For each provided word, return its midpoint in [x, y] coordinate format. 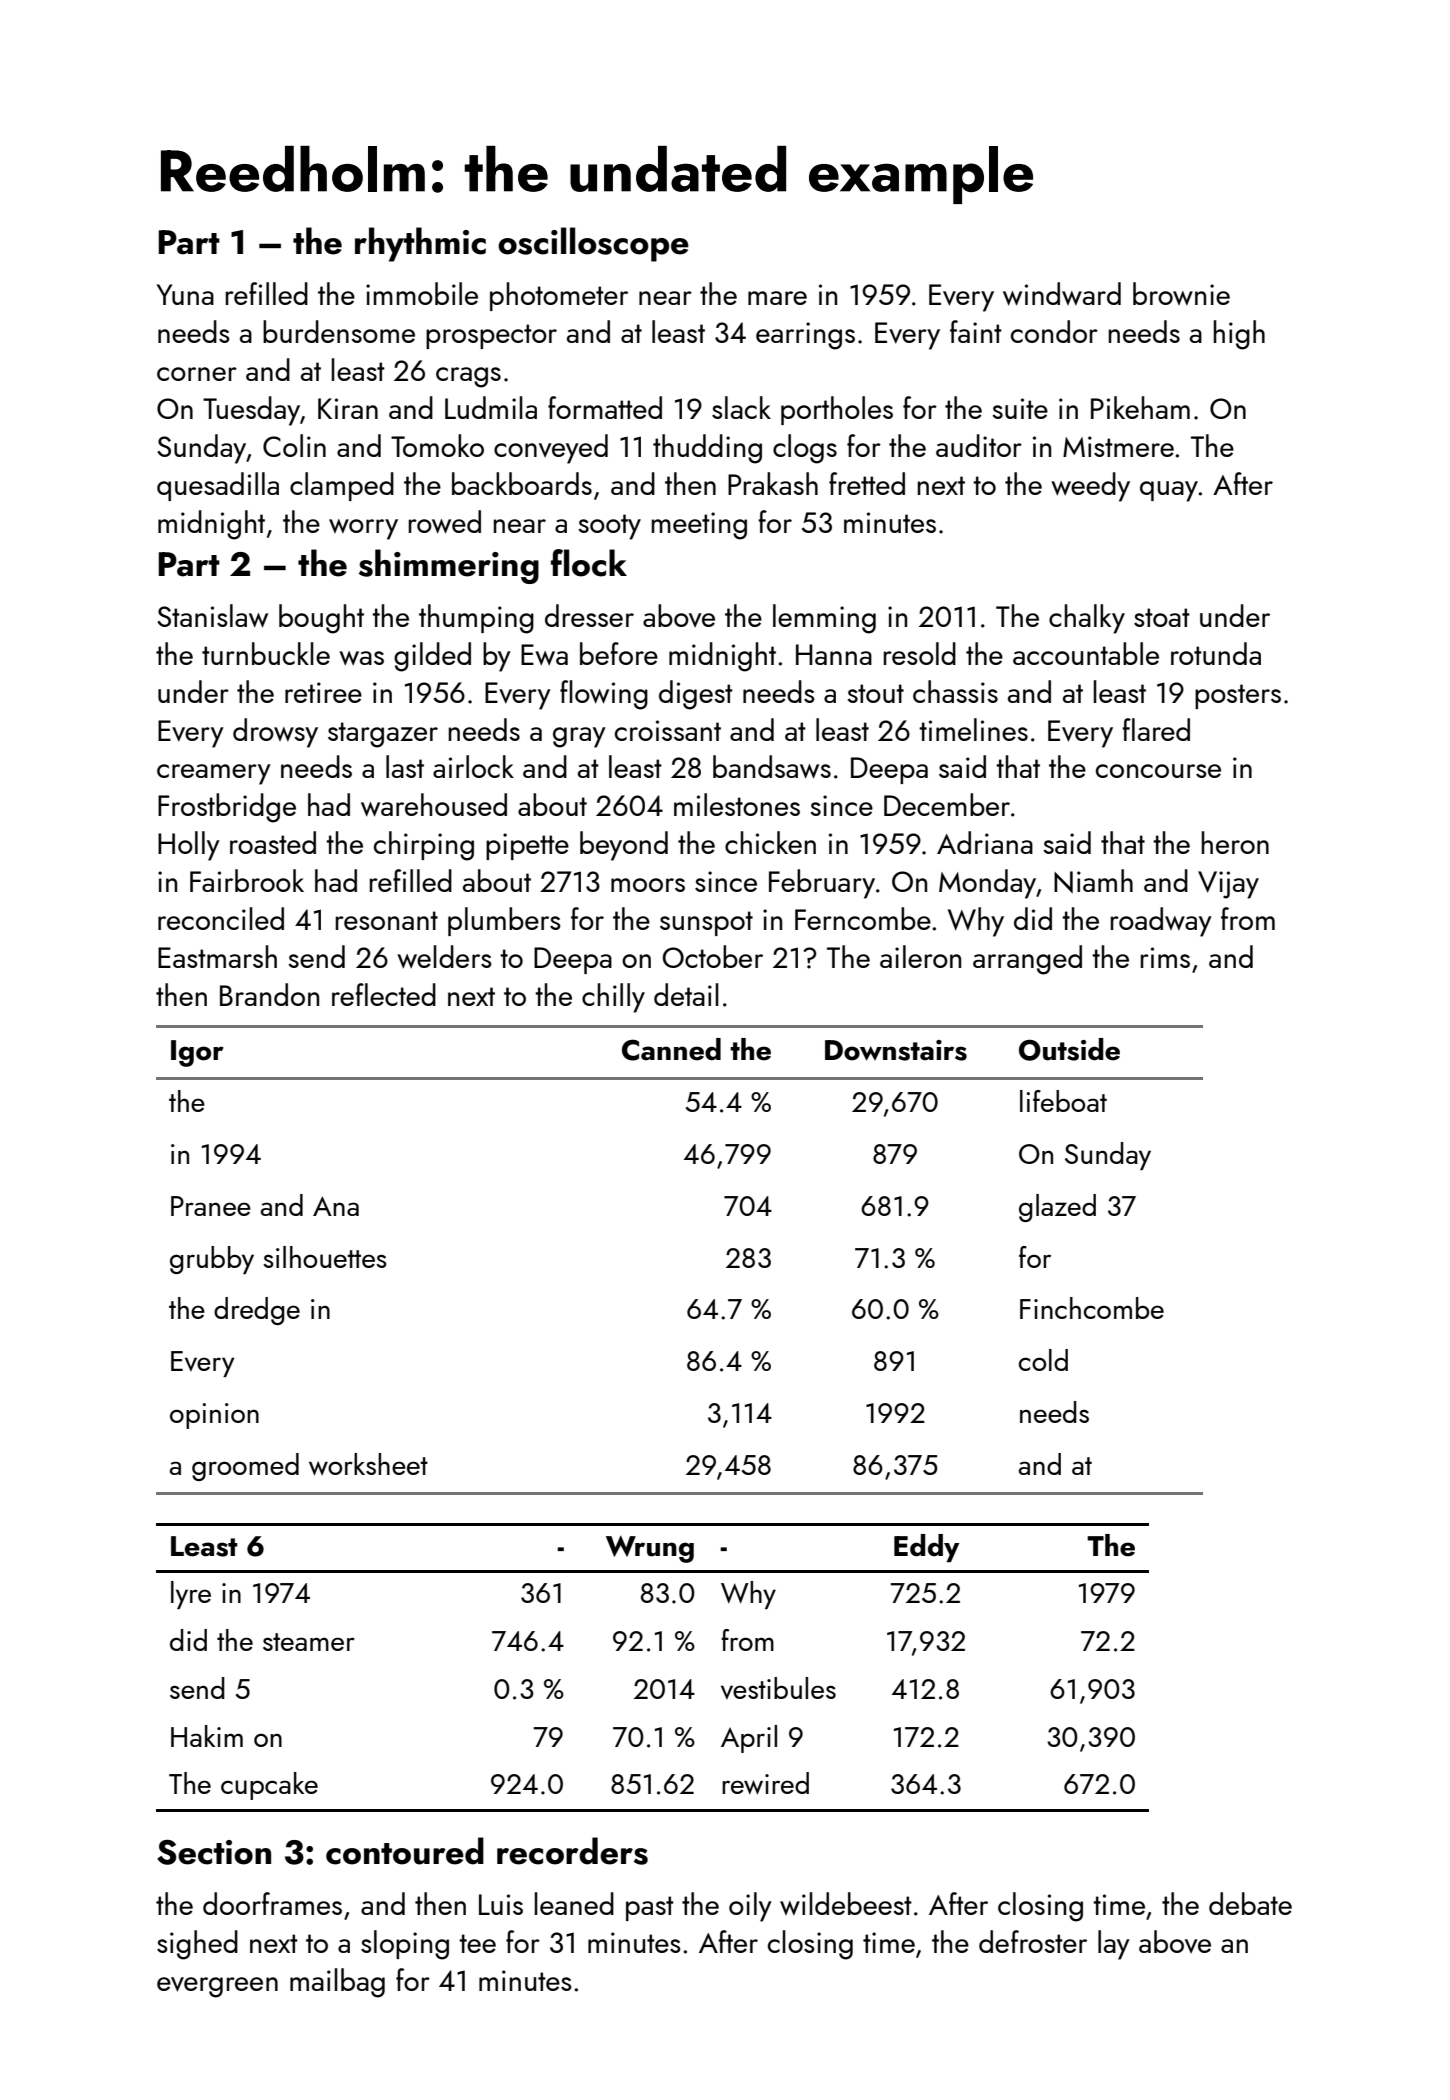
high [1239, 335]
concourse [1158, 771]
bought [321, 619]
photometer [559, 296]
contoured [405, 1851]
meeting [699, 526]
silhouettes [325, 1257]
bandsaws [772, 767]
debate [1250, 1903]
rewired [765, 1783]
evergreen [217, 1987]
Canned [671, 1049]
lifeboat [1063, 1101]
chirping [424, 846]
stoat [1162, 617]
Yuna [185, 294]
